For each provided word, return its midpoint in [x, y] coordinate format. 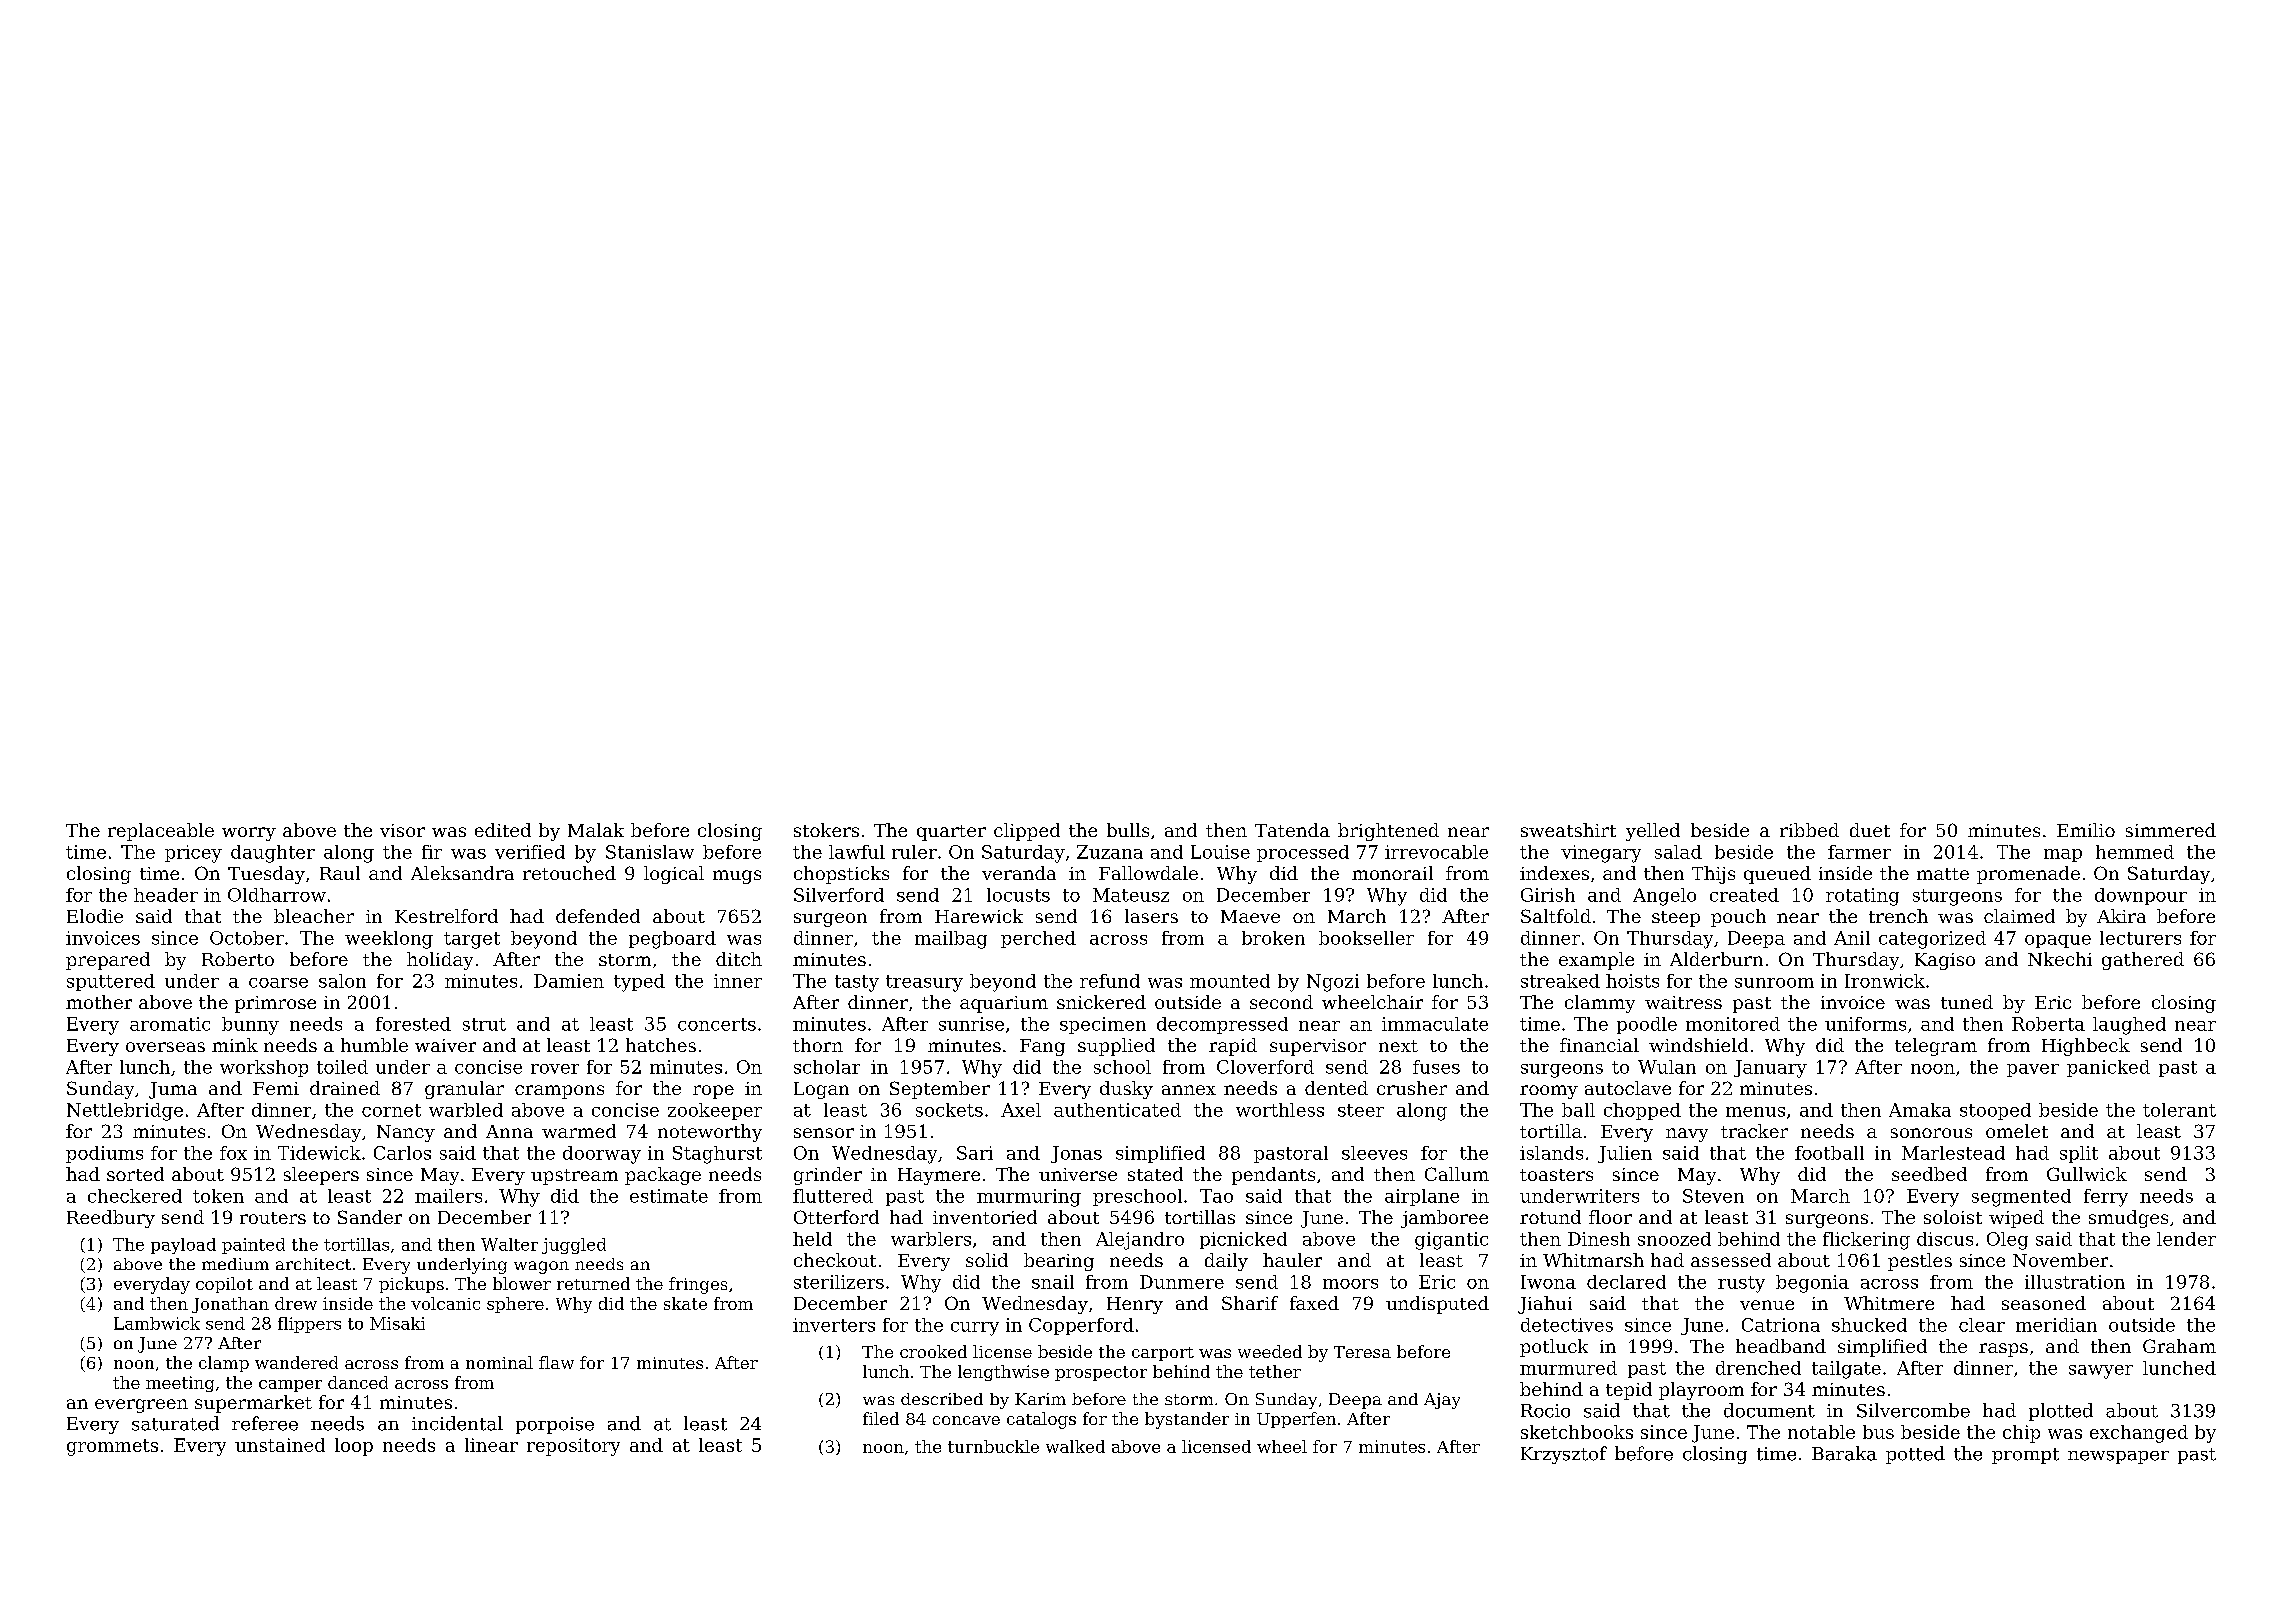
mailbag [951, 940]
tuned [1967, 1002]
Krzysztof [1564, 1455]
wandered [296, 1362]
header [166, 895]
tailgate [1846, 1370]
